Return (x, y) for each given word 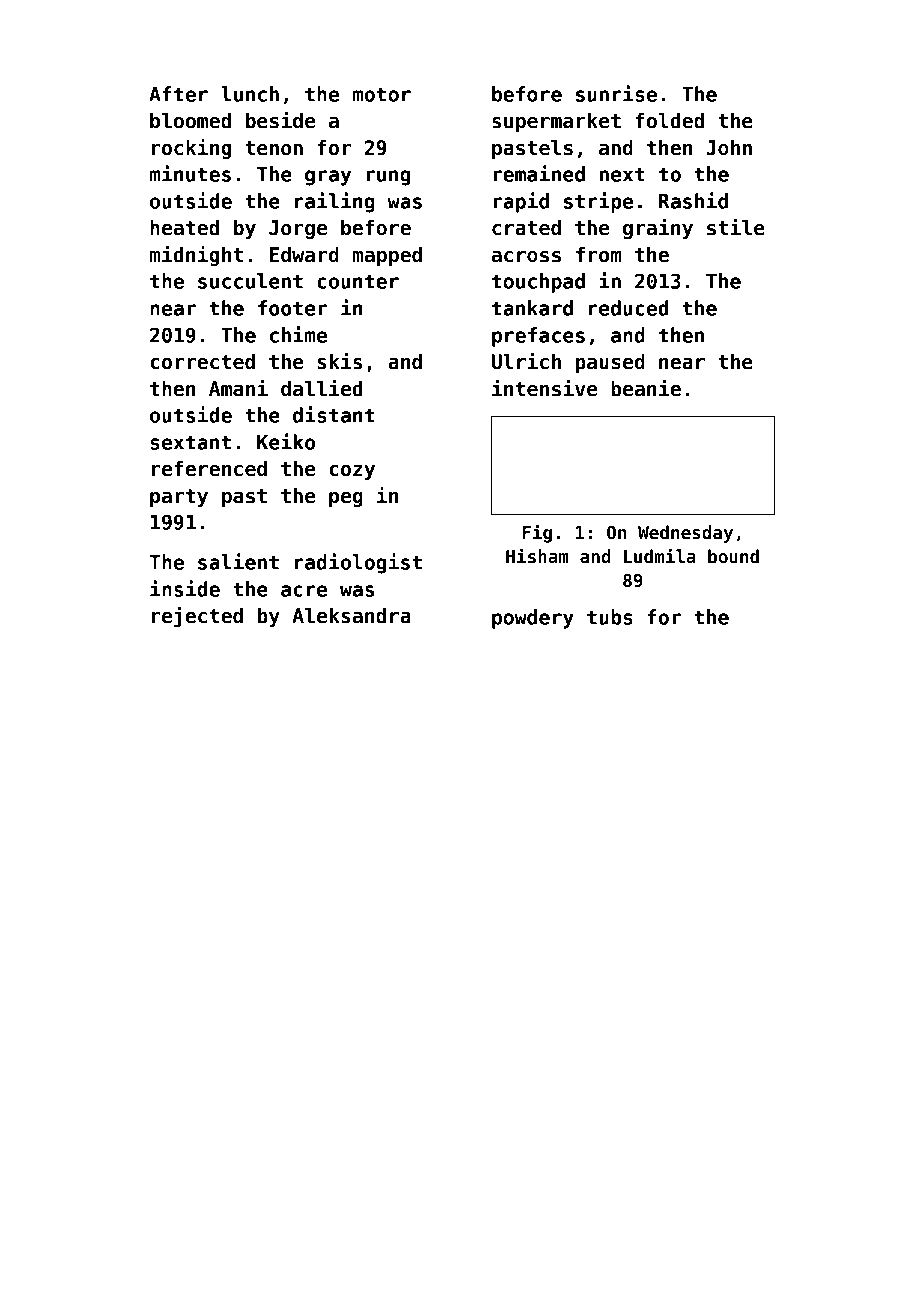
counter (358, 281)
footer (292, 308)
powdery (533, 619)
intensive (545, 388)
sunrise (616, 93)
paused (610, 363)
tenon (274, 148)
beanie (646, 388)
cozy (352, 472)
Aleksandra (351, 616)
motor (381, 94)
